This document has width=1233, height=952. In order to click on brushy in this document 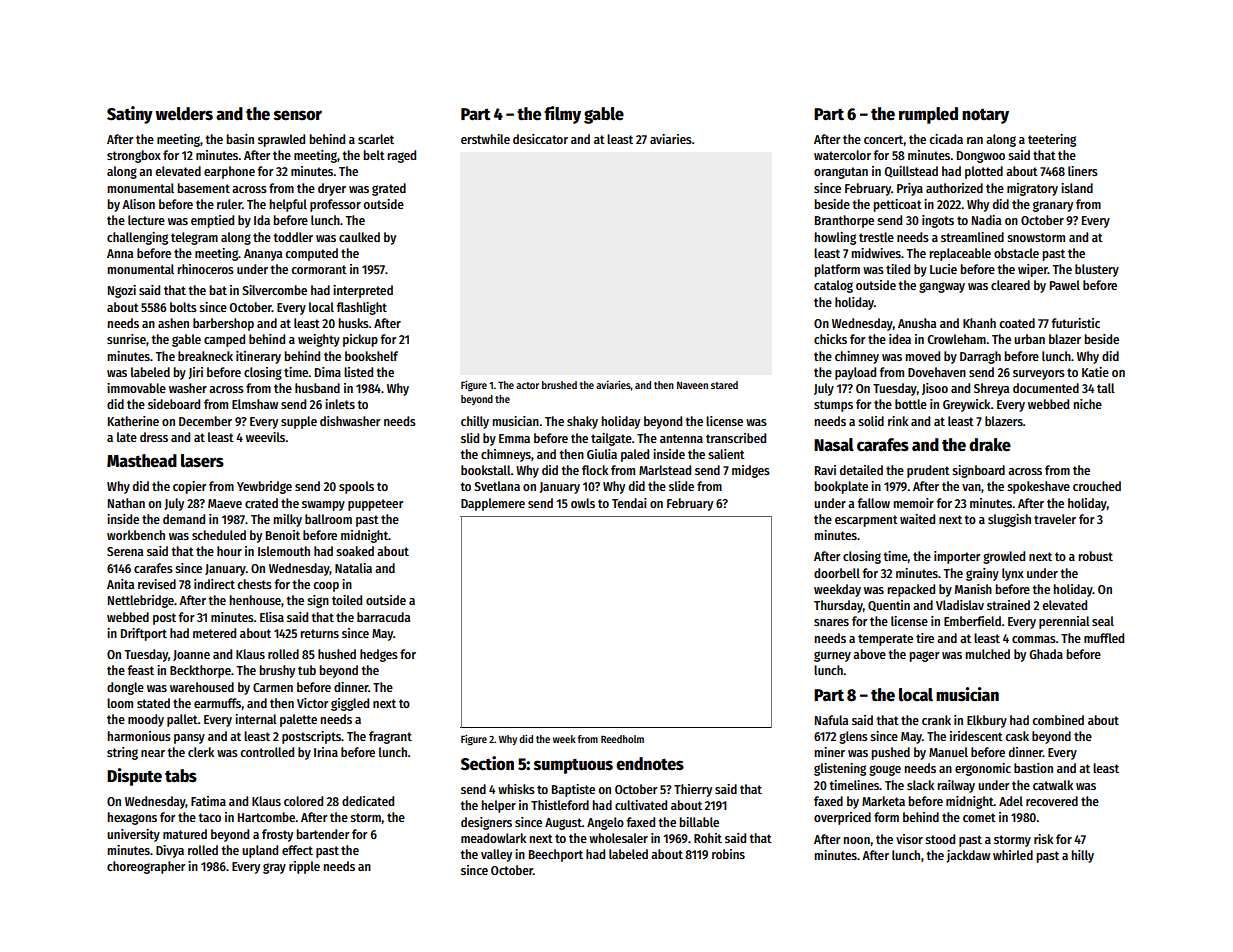, I will do `click(277, 671)`.
